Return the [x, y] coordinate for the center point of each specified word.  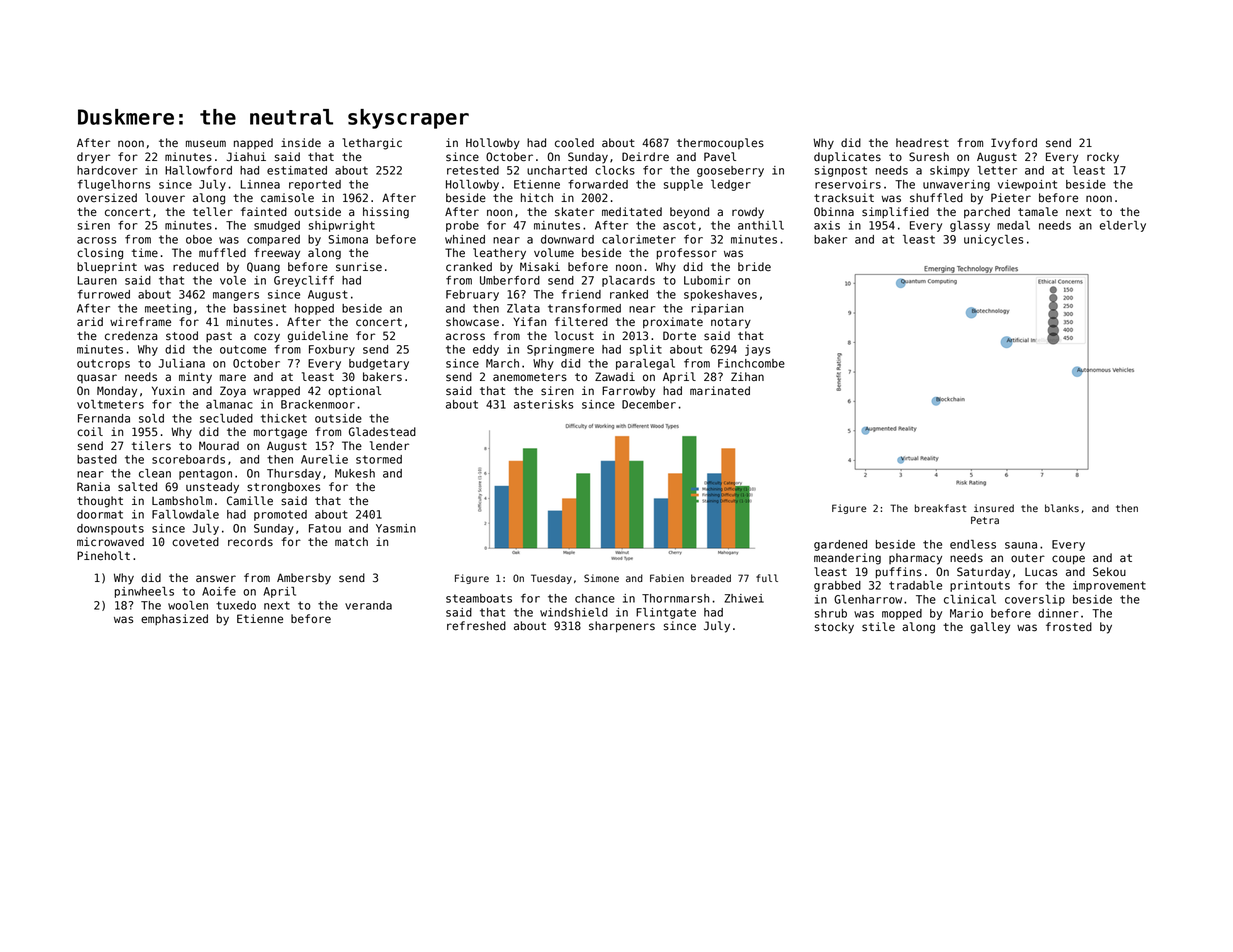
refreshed [476, 626]
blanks [1062, 508]
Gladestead [382, 432]
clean [155, 473]
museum [206, 144]
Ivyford [1014, 144]
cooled [574, 143]
